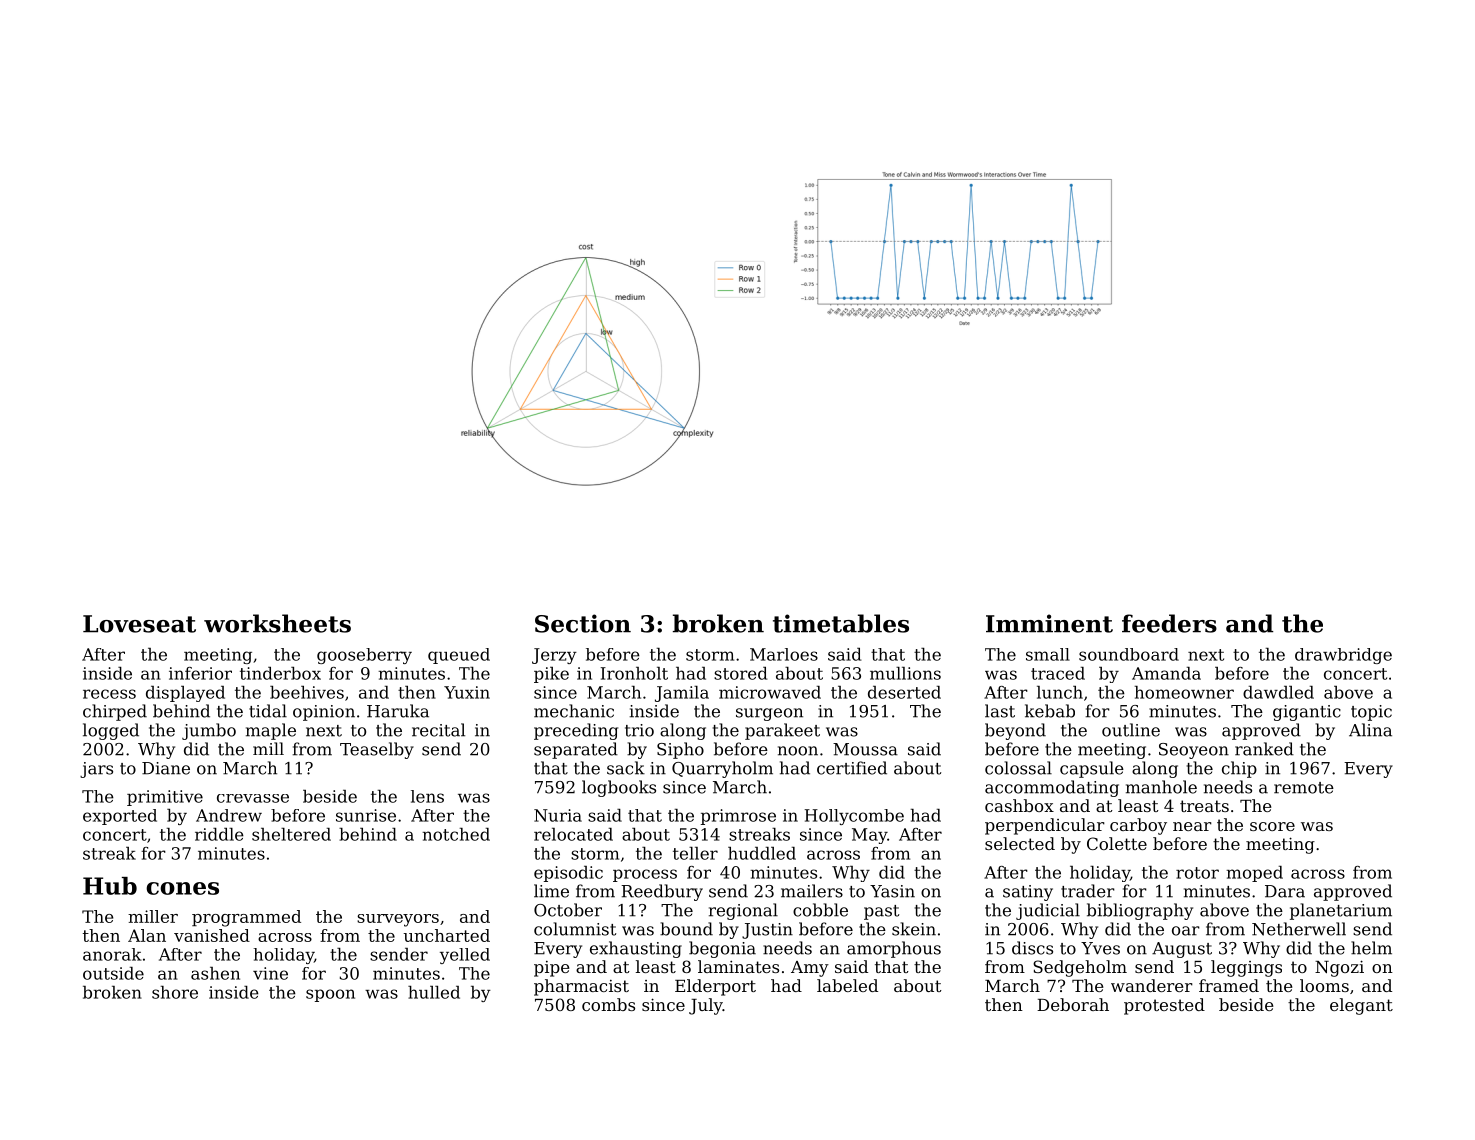 The width and height of the screenshot is (1475, 1140). Describe the element at coordinates (366, 815) in the screenshot. I see `sunrise` at that location.
